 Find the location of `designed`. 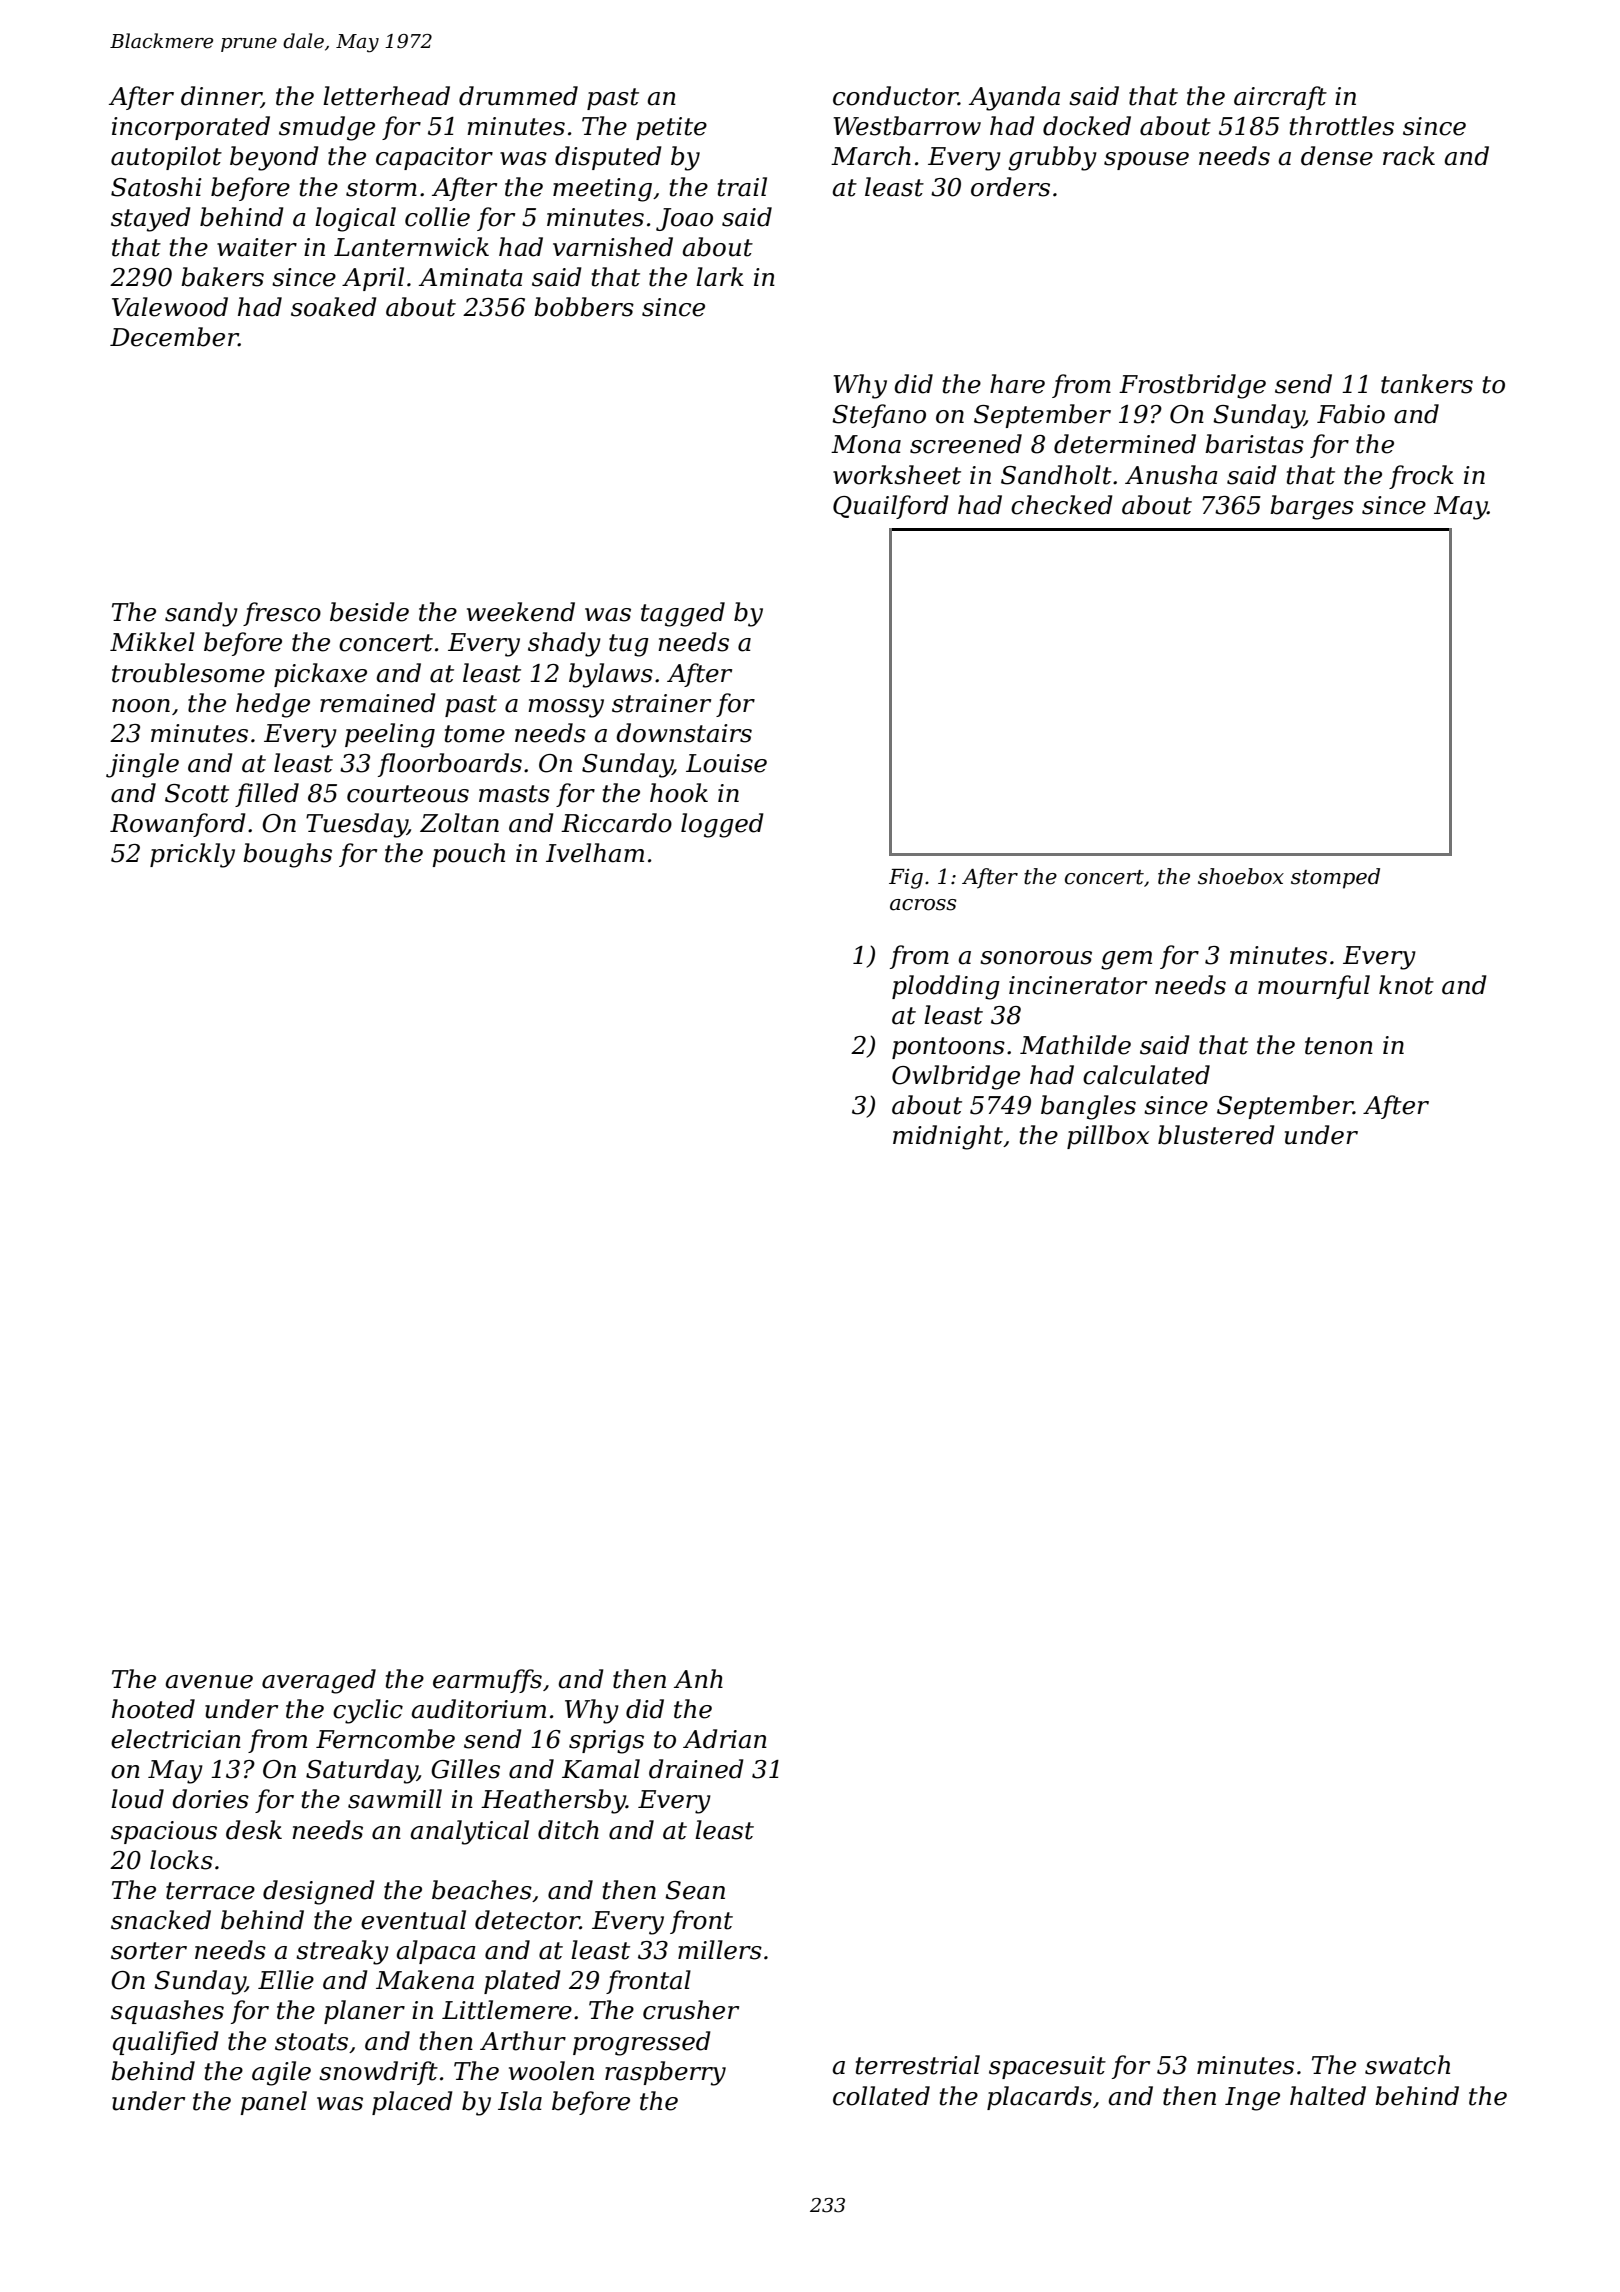

designed is located at coordinates (319, 1892).
